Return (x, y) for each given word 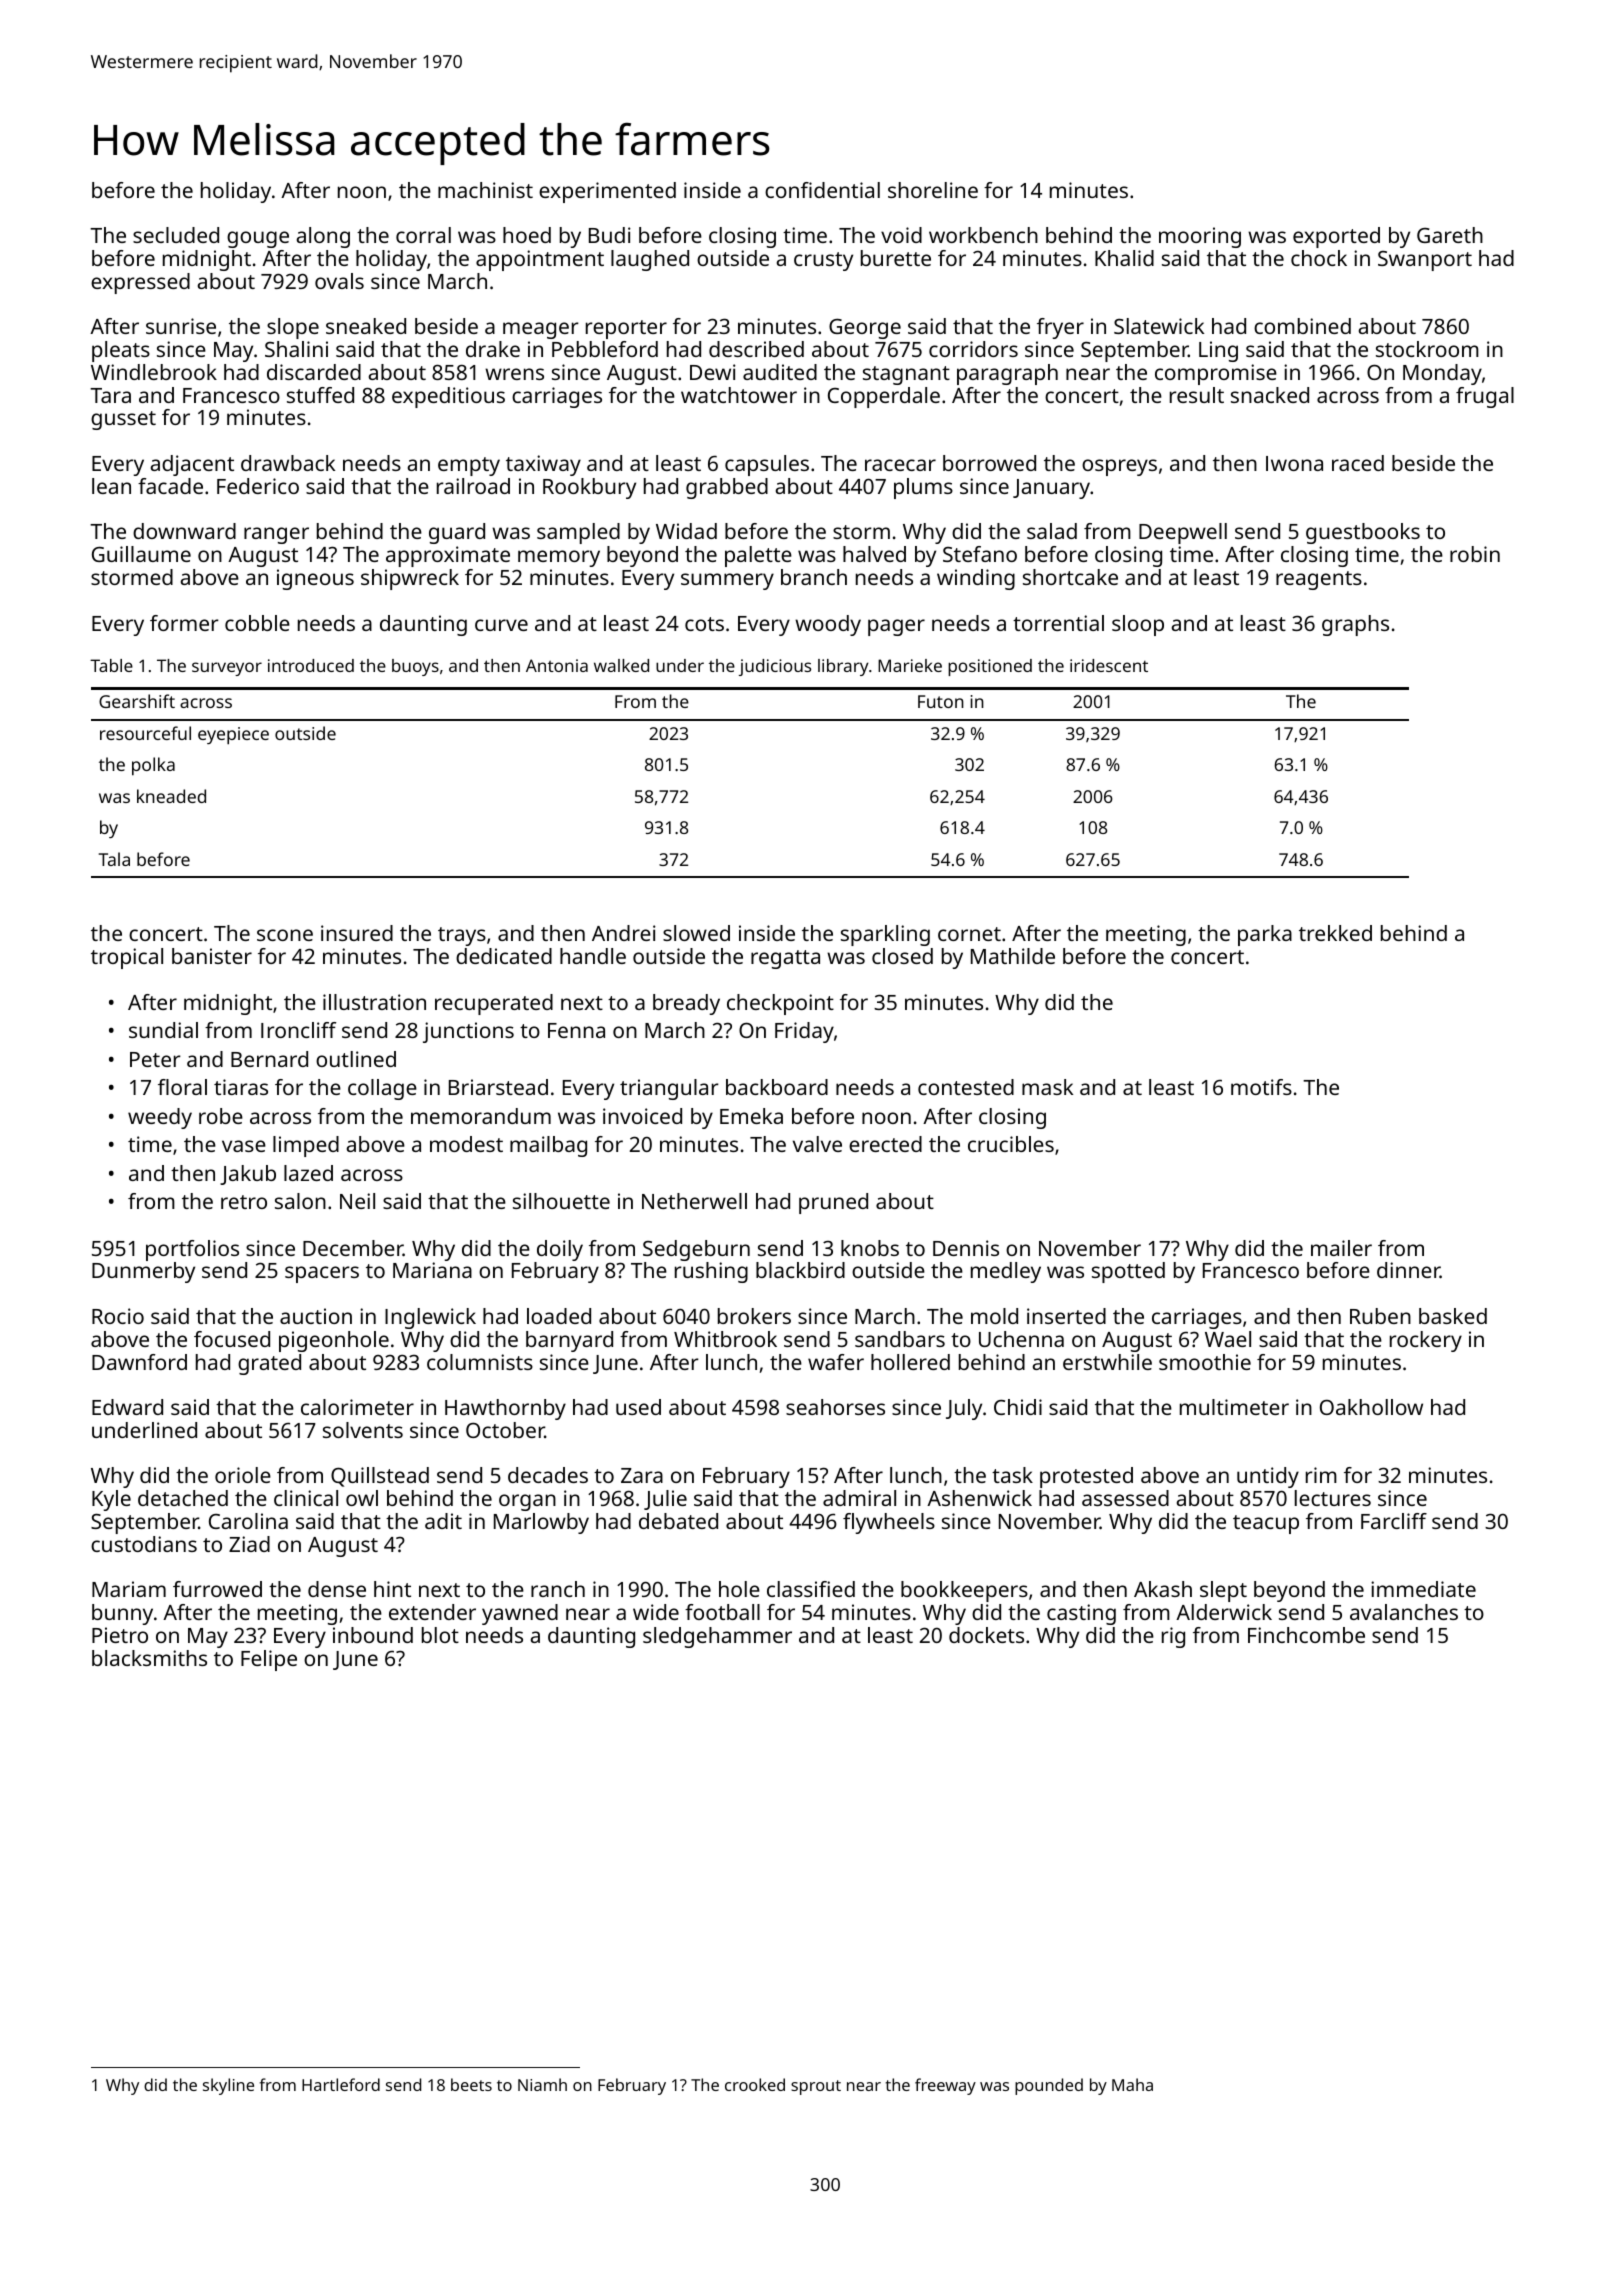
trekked (1335, 933)
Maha (1132, 2084)
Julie (665, 1500)
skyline (228, 2086)
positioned (990, 667)
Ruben (1380, 1316)
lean (111, 486)
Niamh (542, 2084)
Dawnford (139, 1362)
